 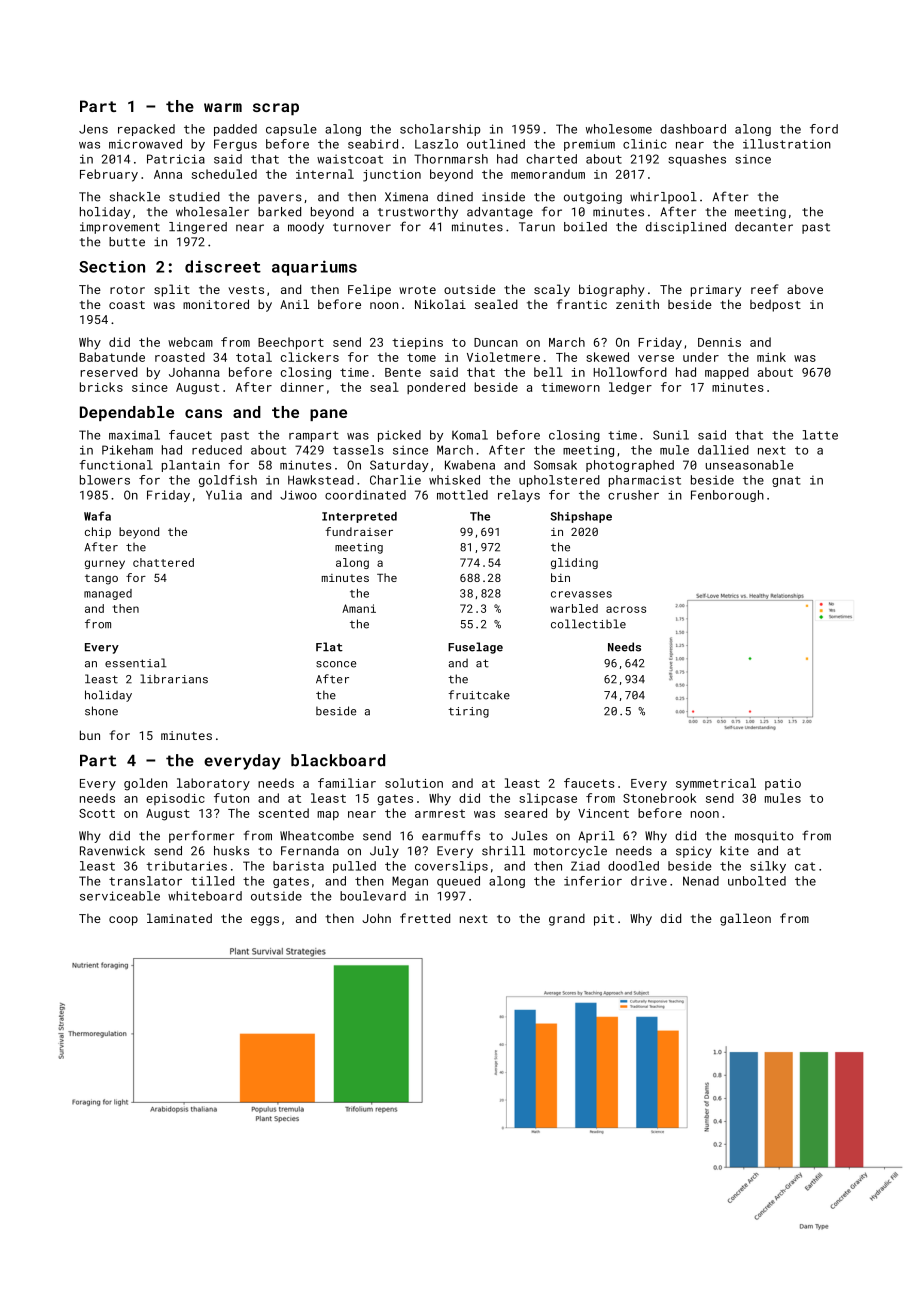 What do you see at coordinates (783, 784) in the screenshot?
I see `patio` at bounding box center [783, 784].
